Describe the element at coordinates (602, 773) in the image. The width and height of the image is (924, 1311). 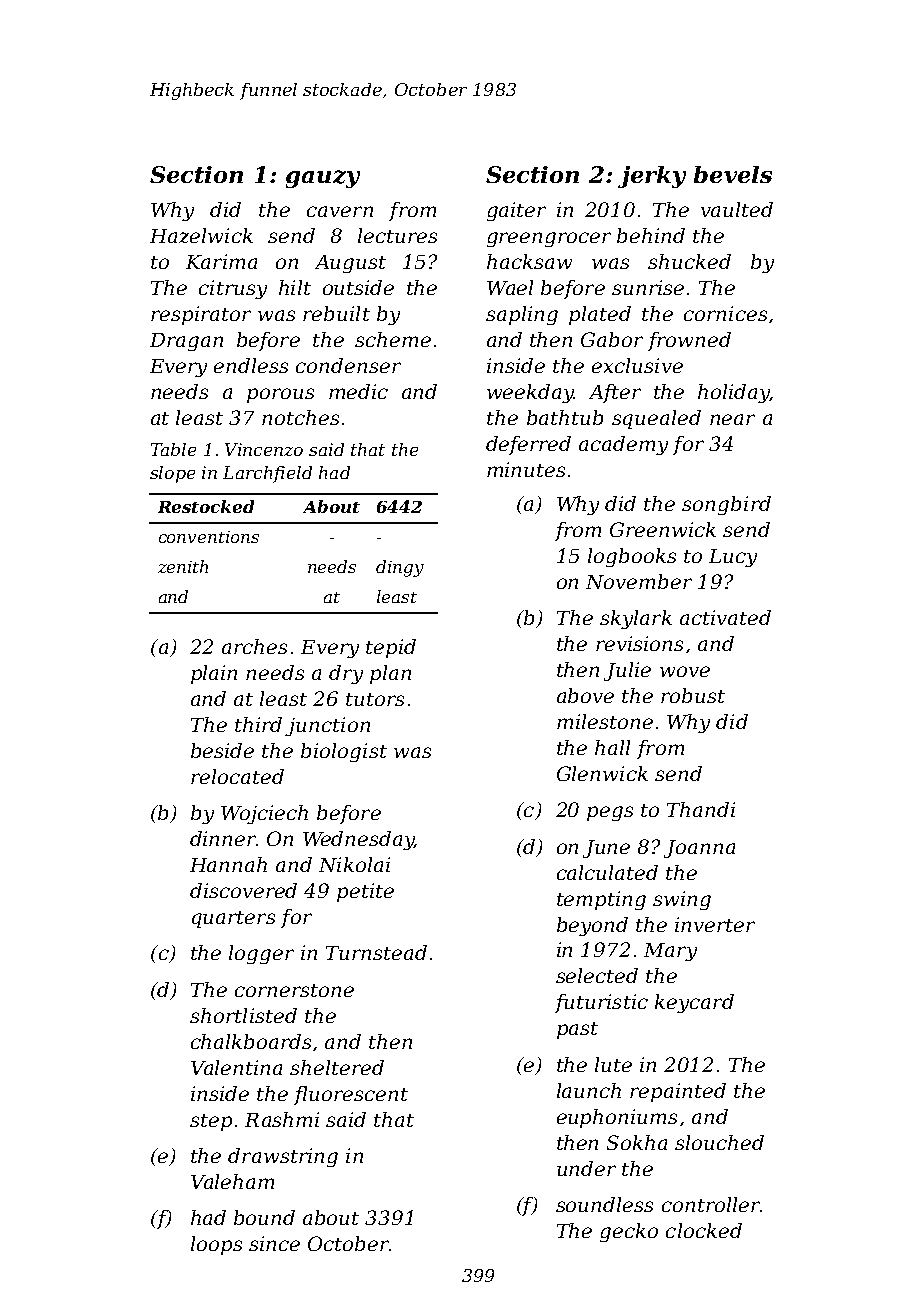
I see `Glenwick` at that location.
